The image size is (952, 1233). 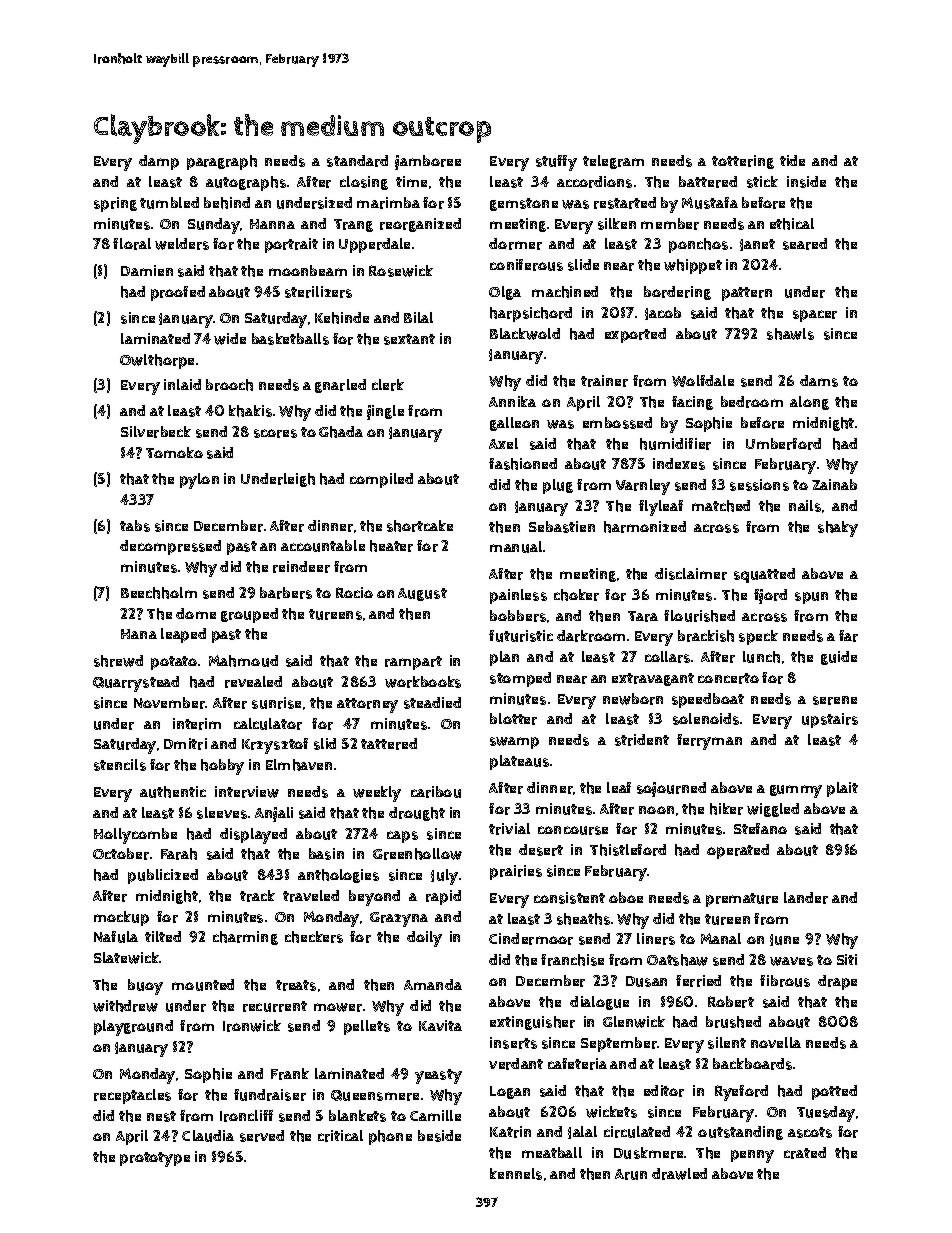 What do you see at coordinates (792, 160) in the screenshot?
I see `tide` at bounding box center [792, 160].
